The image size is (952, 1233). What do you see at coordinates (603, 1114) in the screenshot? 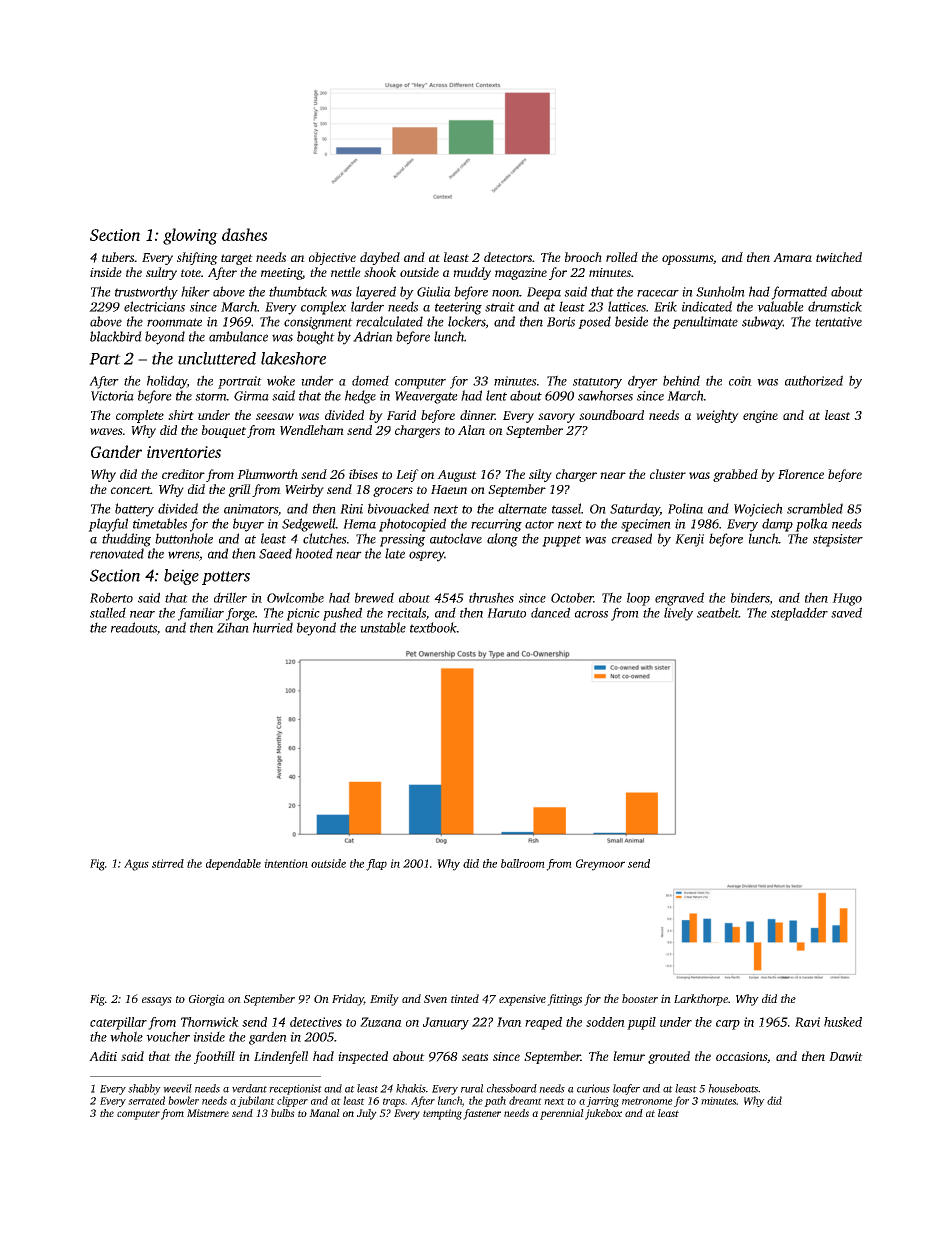
I see `jukebox` at bounding box center [603, 1114].
